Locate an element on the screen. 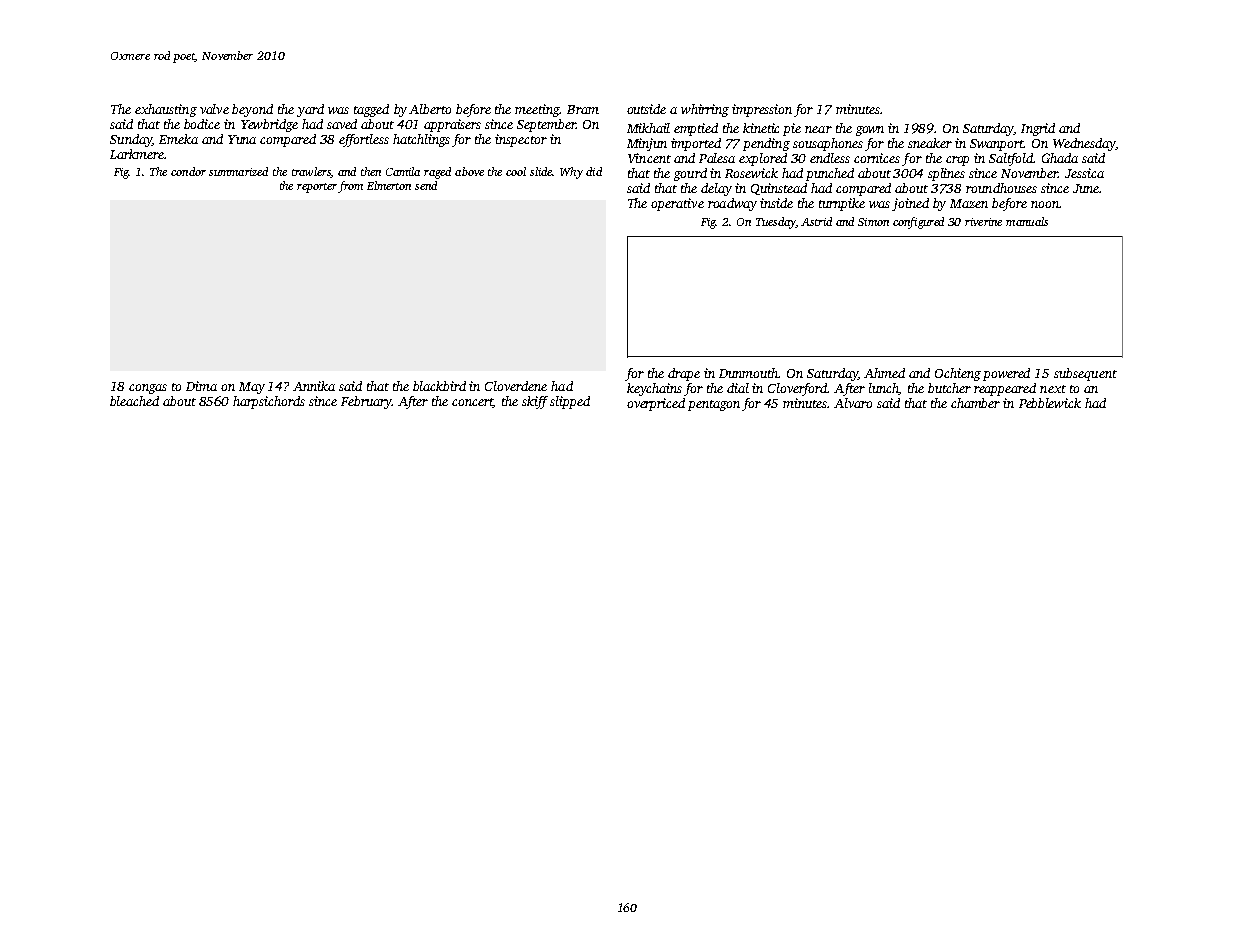 This screenshot has width=1233, height=952. Ingrid is located at coordinates (1038, 129).
